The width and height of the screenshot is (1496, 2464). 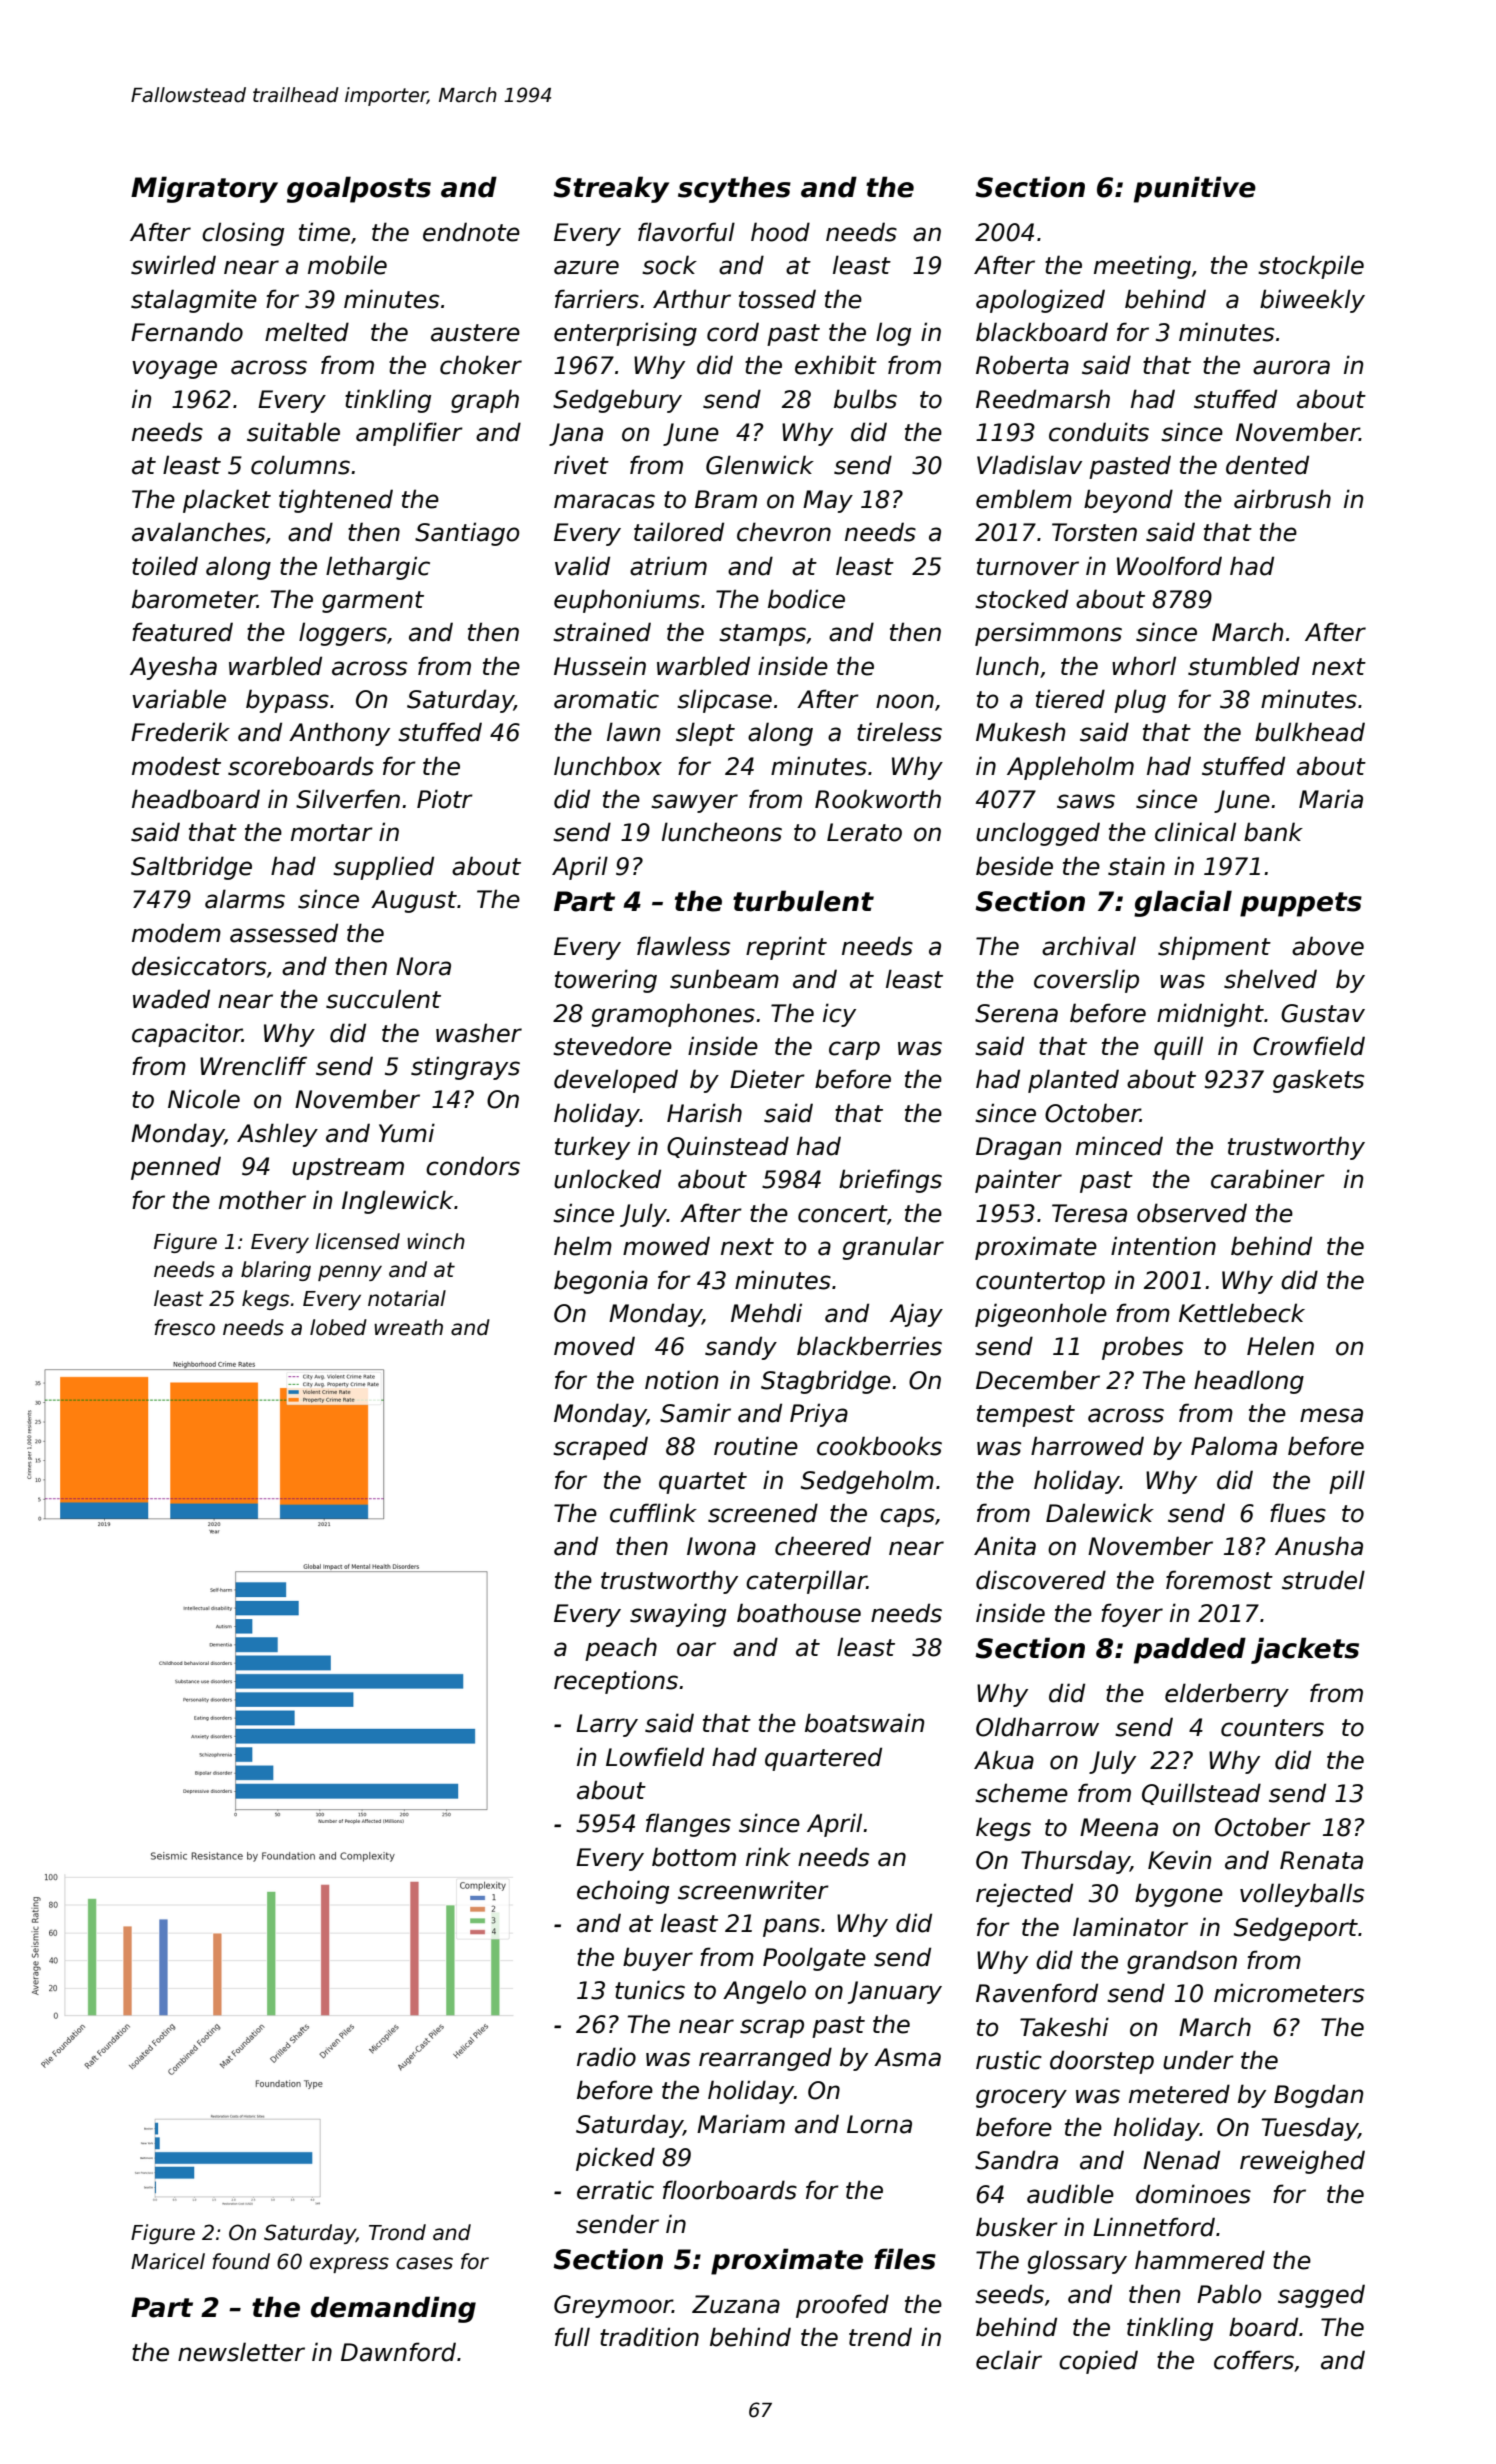 What do you see at coordinates (479, 1033) in the screenshot?
I see `washer` at bounding box center [479, 1033].
